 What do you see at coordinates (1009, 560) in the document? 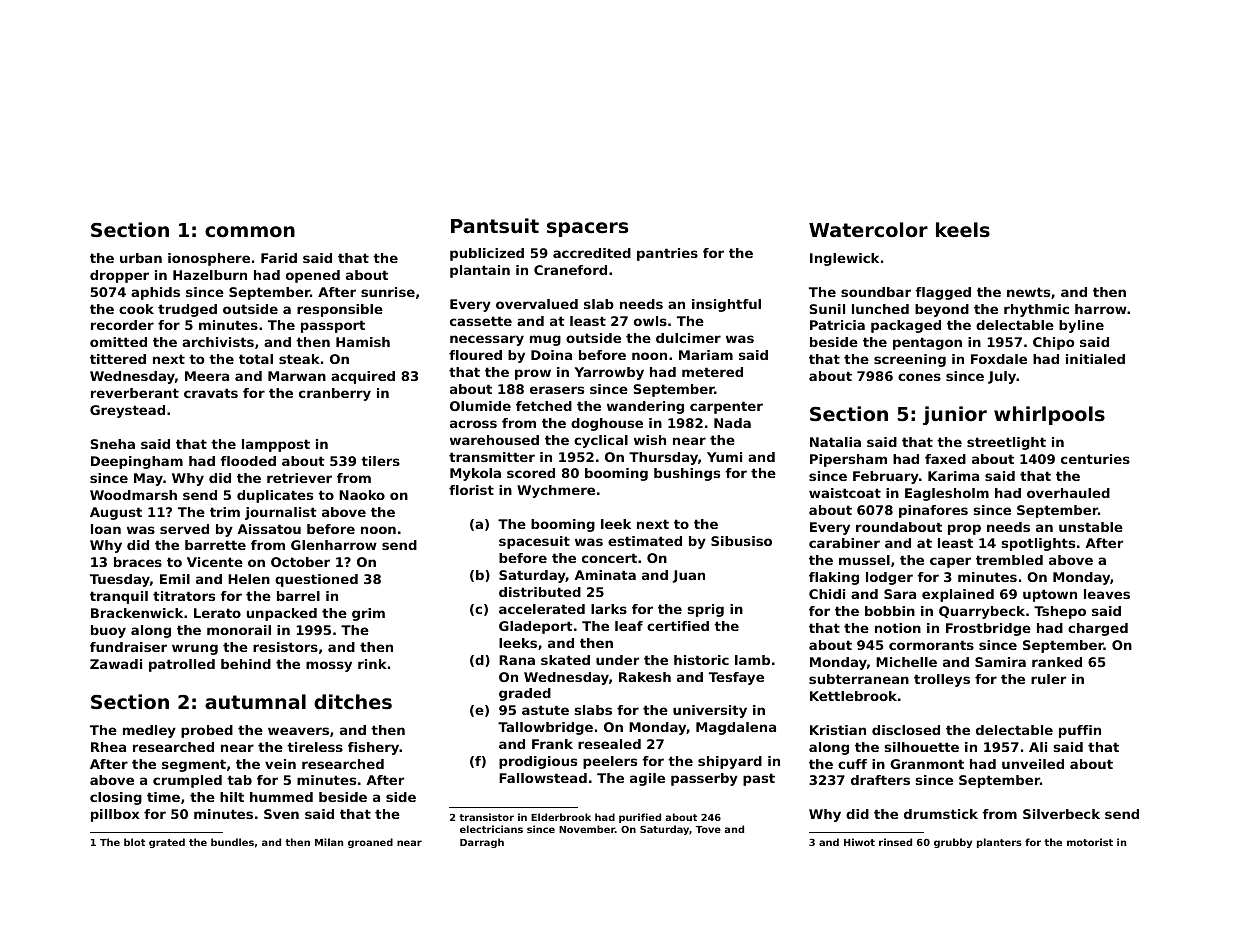
I see `trembled` at bounding box center [1009, 560].
